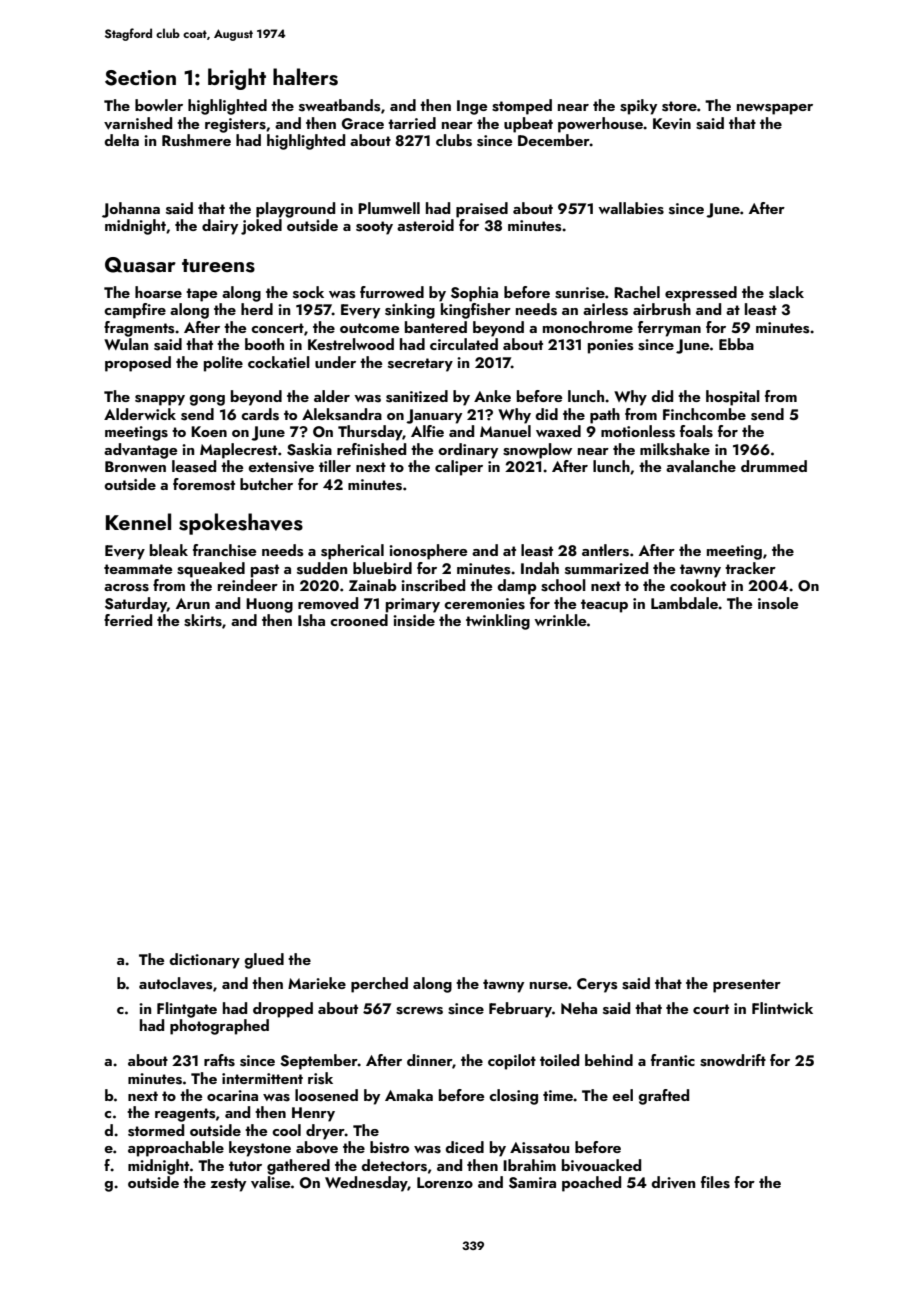 This screenshot has height=1308, width=924. What do you see at coordinates (673, 1060) in the screenshot?
I see `frantic` at bounding box center [673, 1060].
